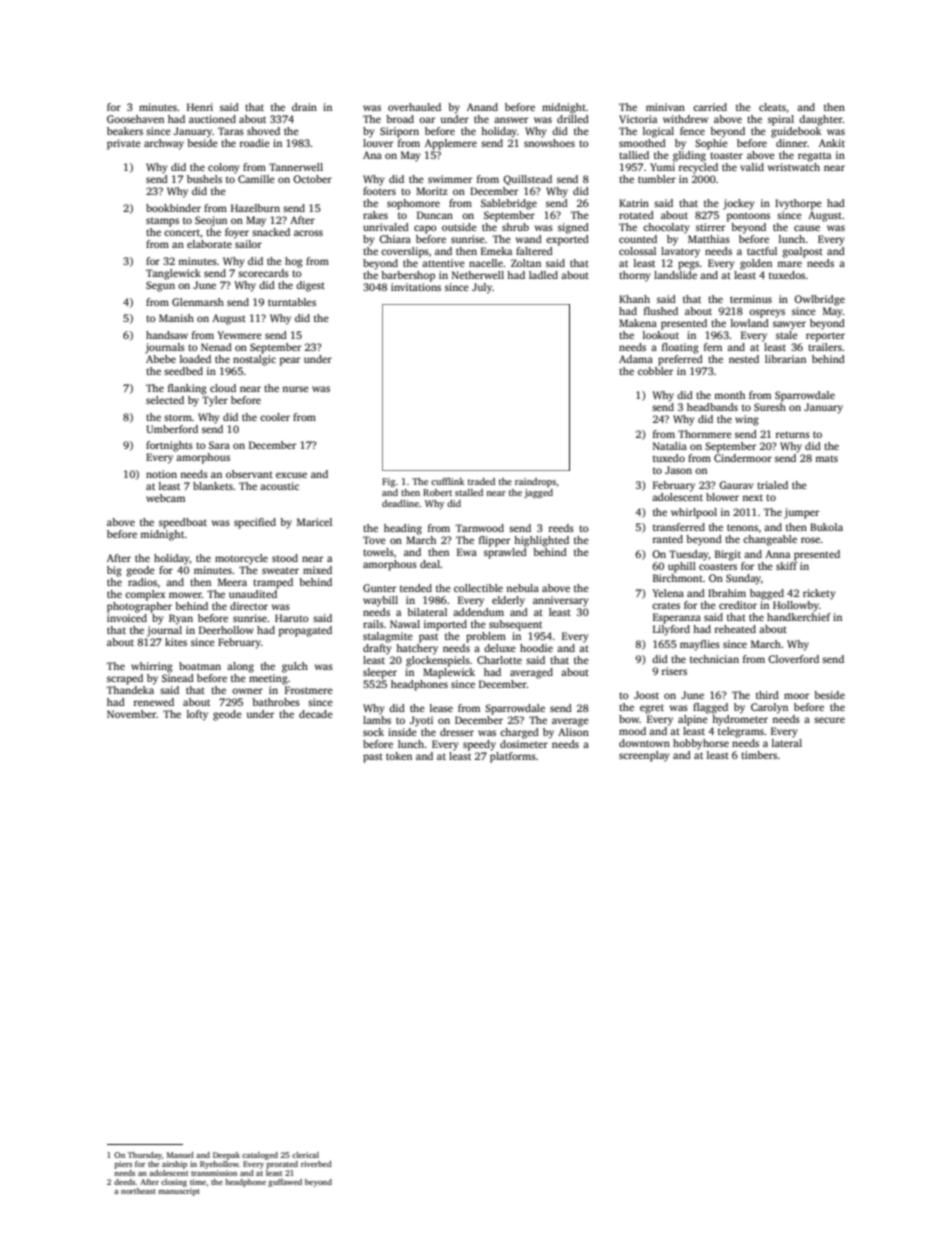 The width and height of the image is (952, 1233). I want to click on timbers, so click(759, 755).
